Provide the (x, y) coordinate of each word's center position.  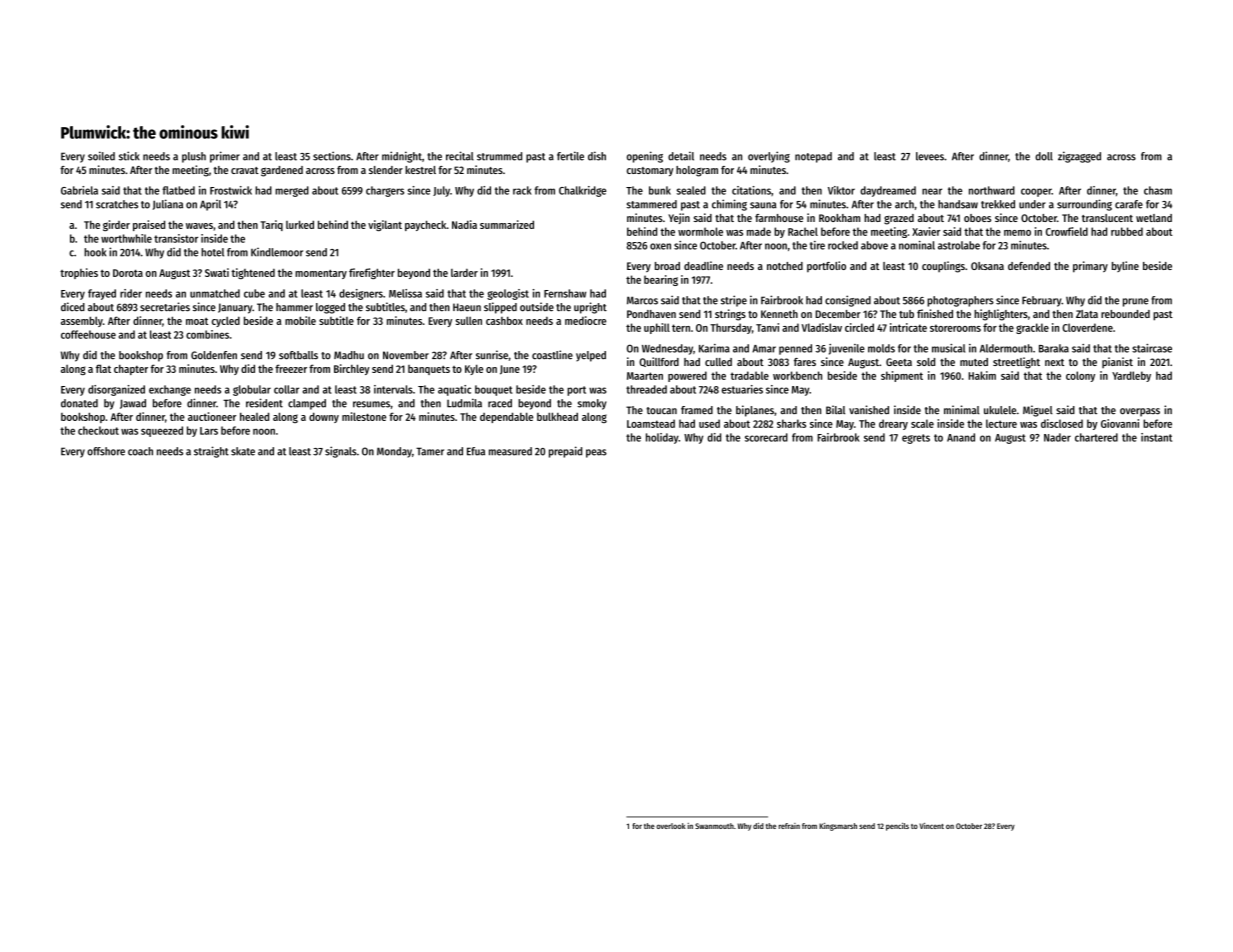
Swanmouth (714, 826)
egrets (916, 439)
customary (650, 172)
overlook (671, 826)
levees (930, 156)
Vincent (931, 826)
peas (596, 453)
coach (140, 451)
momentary (321, 274)
